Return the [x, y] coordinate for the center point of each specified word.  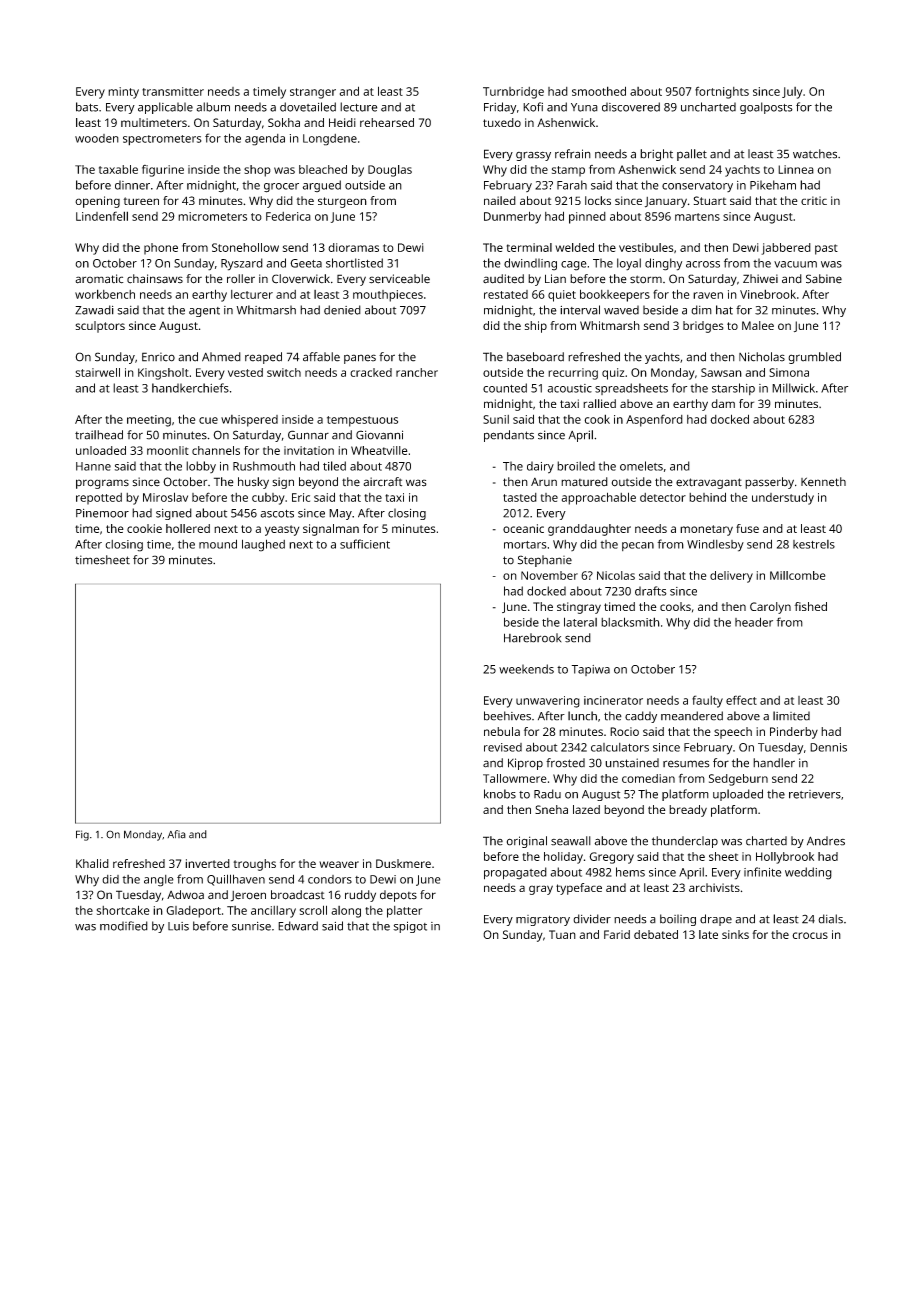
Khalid [92, 863]
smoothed [599, 91]
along [346, 912]
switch [284, 372]
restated [506, 294]
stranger [313, 93]
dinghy [663, 264]
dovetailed [308, 107]
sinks [735, 934]
